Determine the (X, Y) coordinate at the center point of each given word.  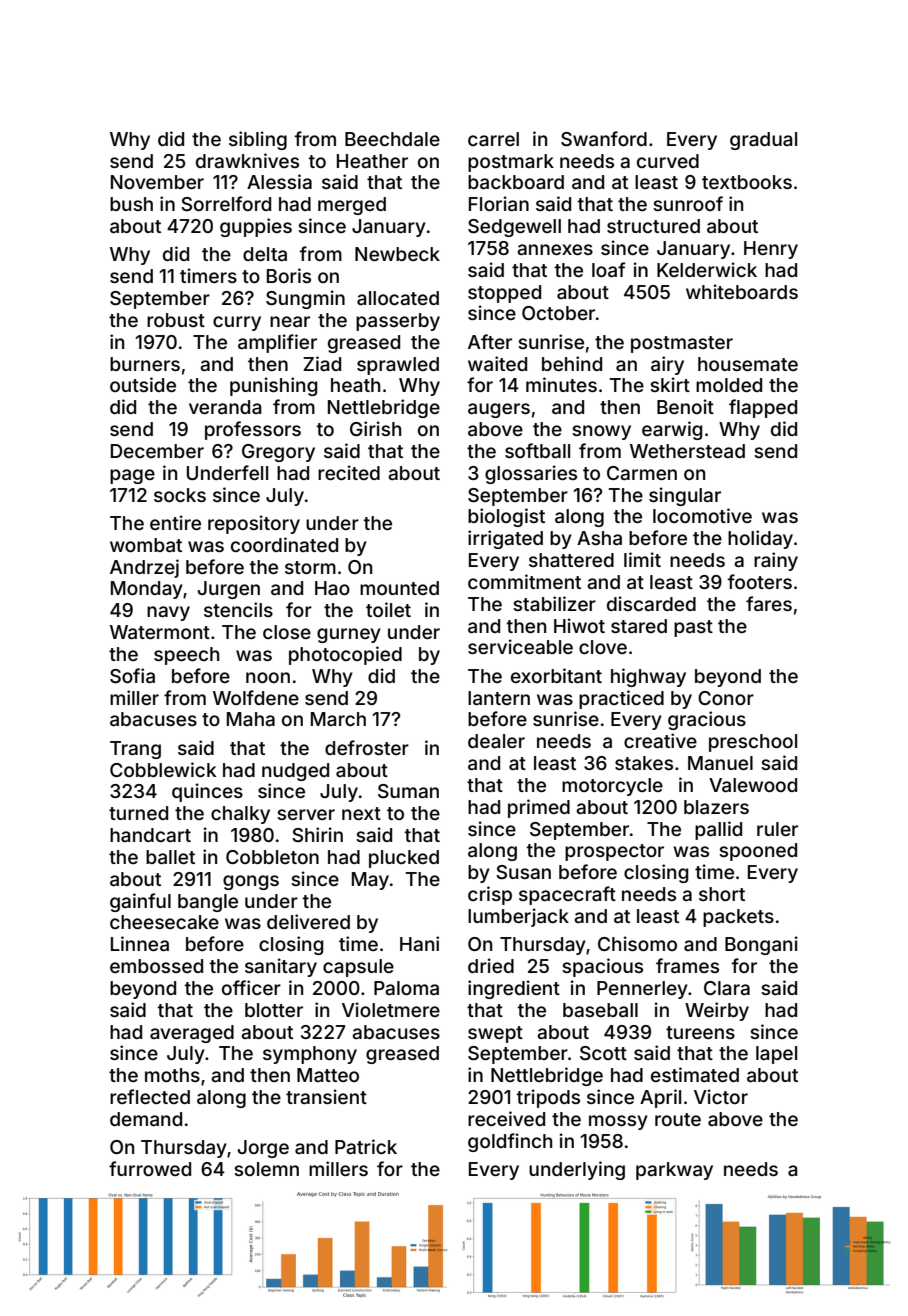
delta (265, 254)
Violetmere (391, 1009)
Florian (499, 203)
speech (186, 656)
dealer (496, 741)
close (287, 632)
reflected (150, 1096)
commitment (524, 581)
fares (769, 603)
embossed (156, 966)
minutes (561, 384)
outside (143, 384)
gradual (763, 141)
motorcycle (612, 787)
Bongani (761, 945)
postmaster (682, 344)
